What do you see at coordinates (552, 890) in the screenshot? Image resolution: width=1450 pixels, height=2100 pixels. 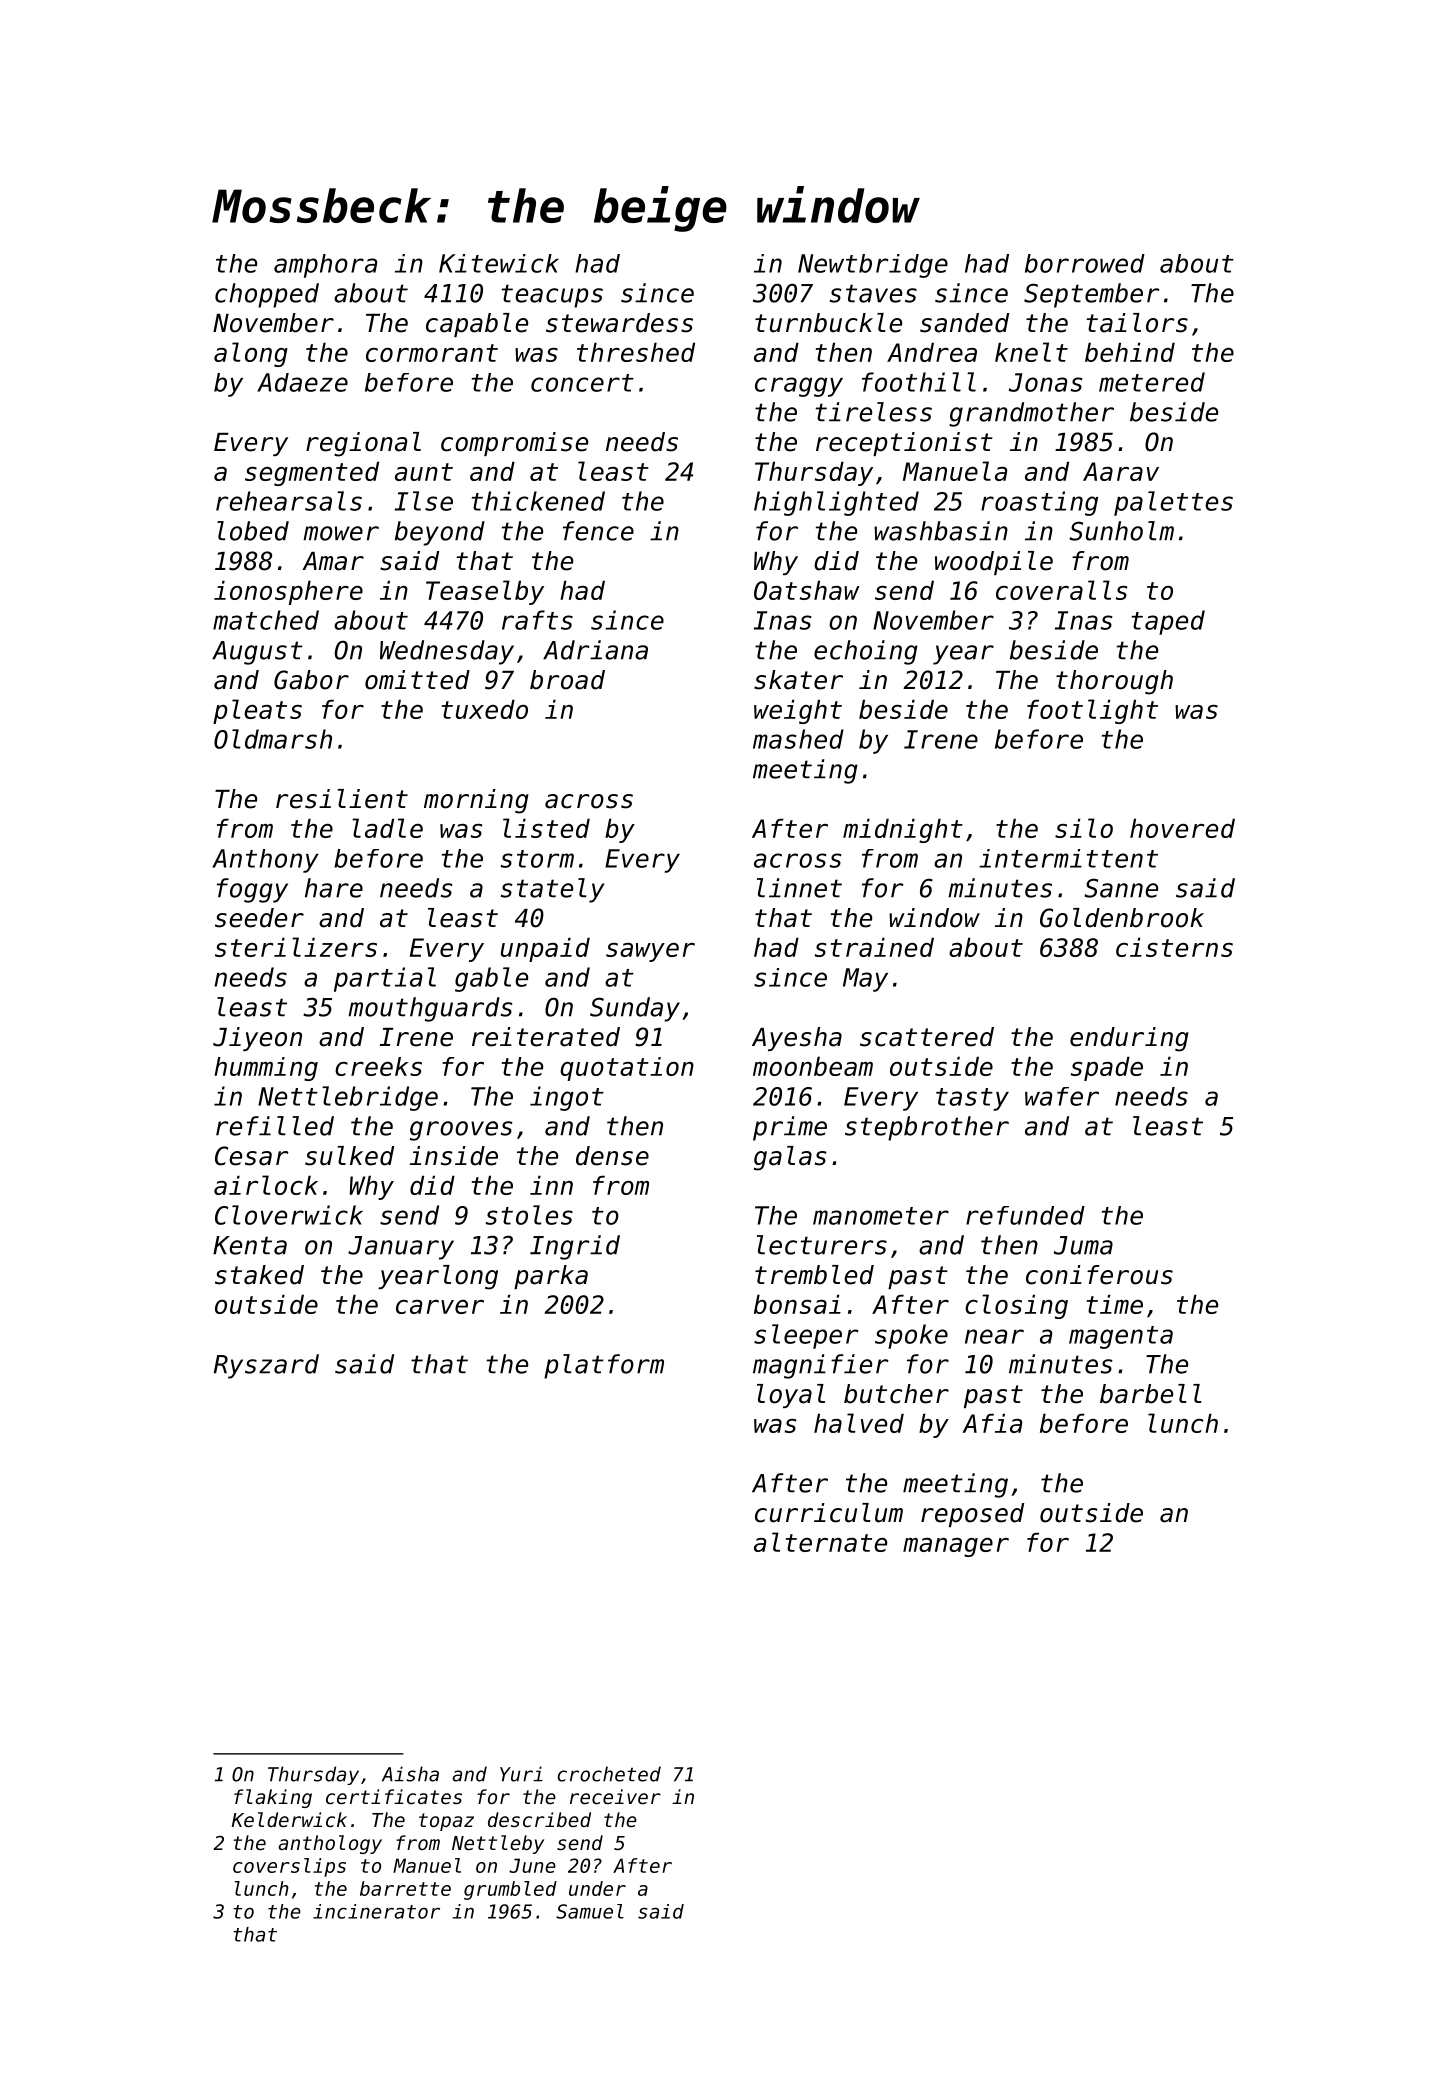 I see `stately` at bounding box center [552, 890].
